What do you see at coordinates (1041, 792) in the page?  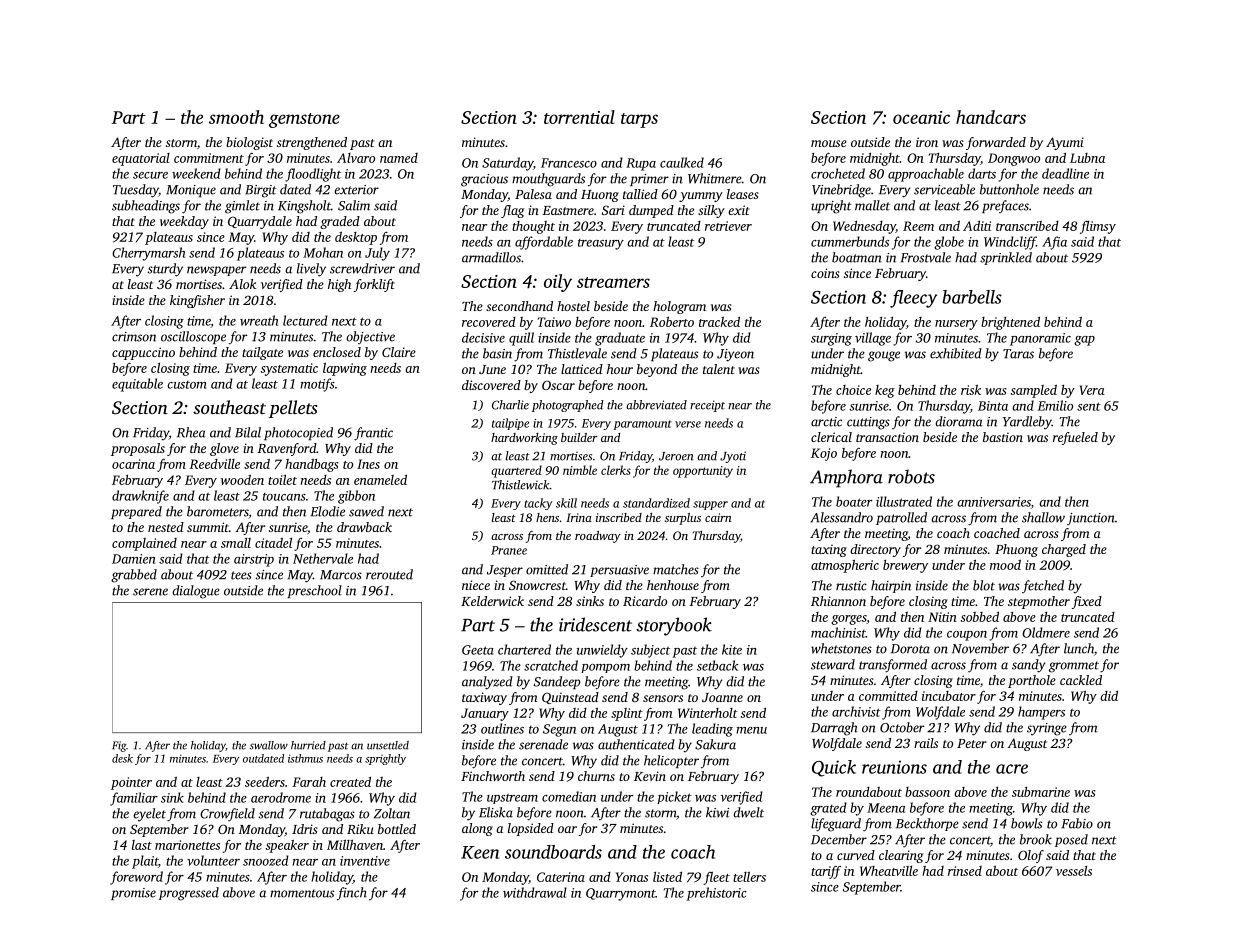 I see `submarine` at bounding box center [1041, 792].
